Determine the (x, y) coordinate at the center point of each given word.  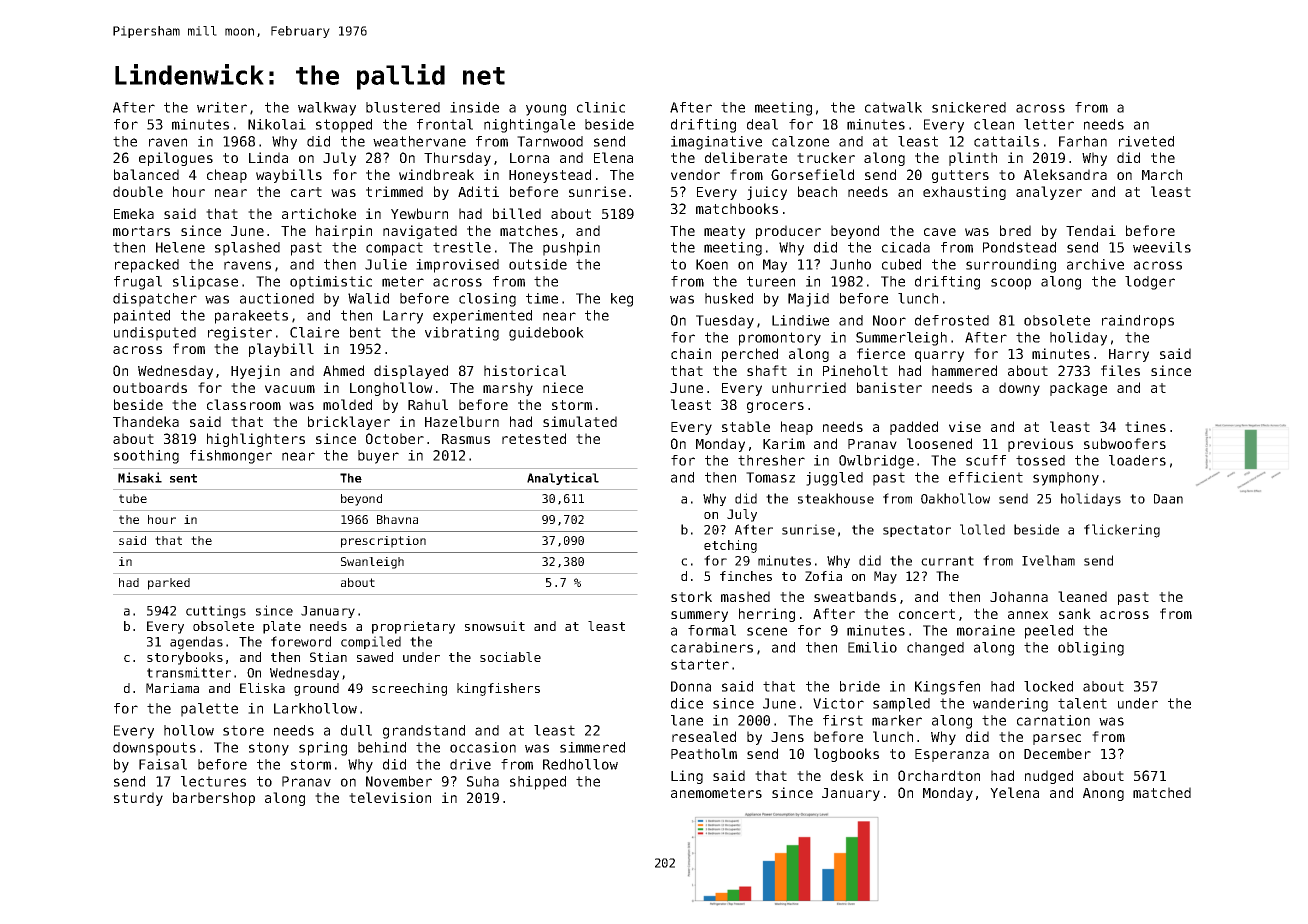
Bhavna (397, 519)
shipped (538, 783)
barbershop (214, 799)
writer (222, 107)
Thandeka (146, 421)
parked (169, 584)
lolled (982, 529)
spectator (917, 531)
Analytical (563, 478)
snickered (969, 107)
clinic (601, 107)
